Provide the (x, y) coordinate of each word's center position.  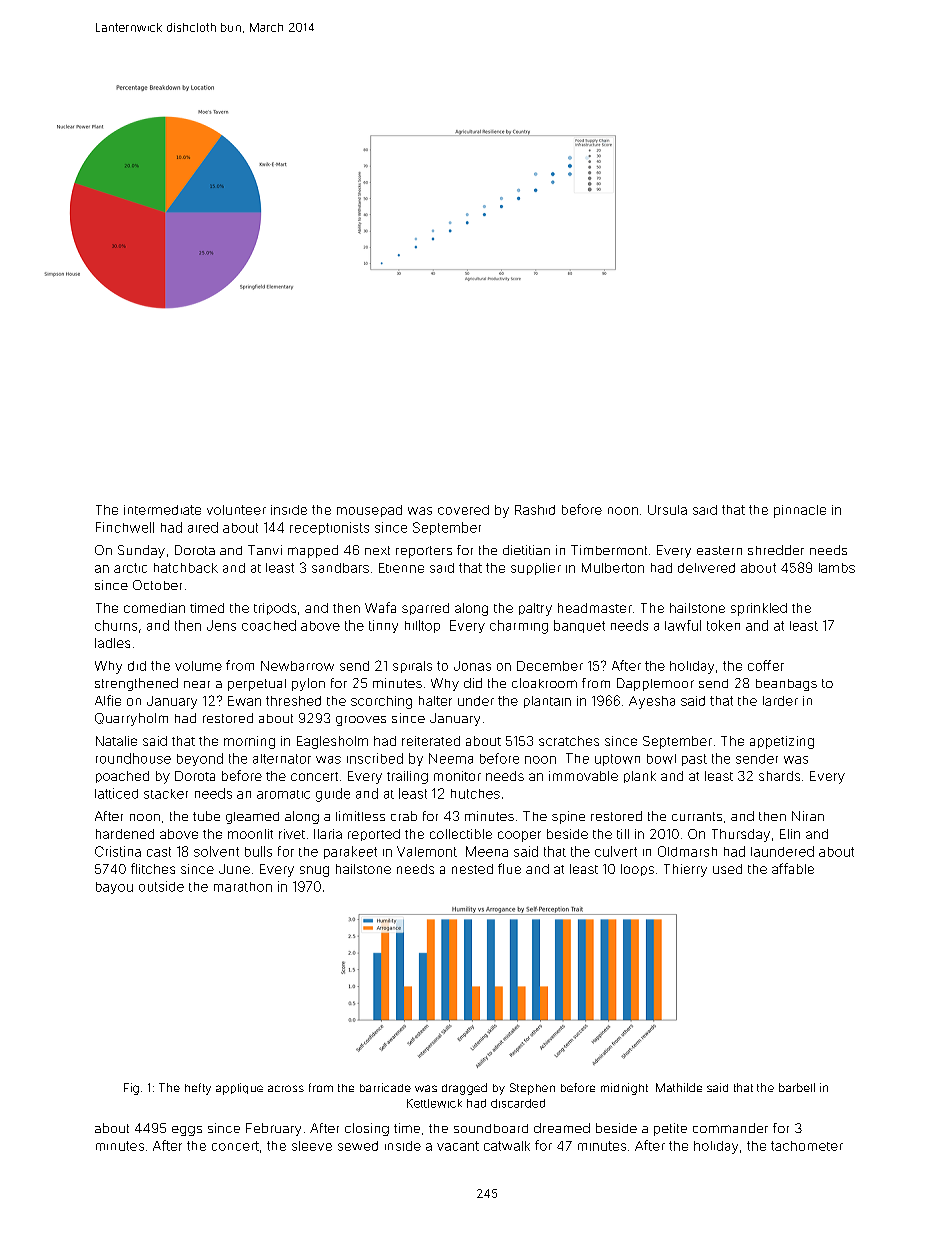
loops (637, 870)
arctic (130, 568)
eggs (187, 1131)
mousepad (369, 511)
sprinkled (759, 609)
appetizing (782, 742)
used (727, 869)
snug (314, 871)
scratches (569, 741)
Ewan (244, 701)
